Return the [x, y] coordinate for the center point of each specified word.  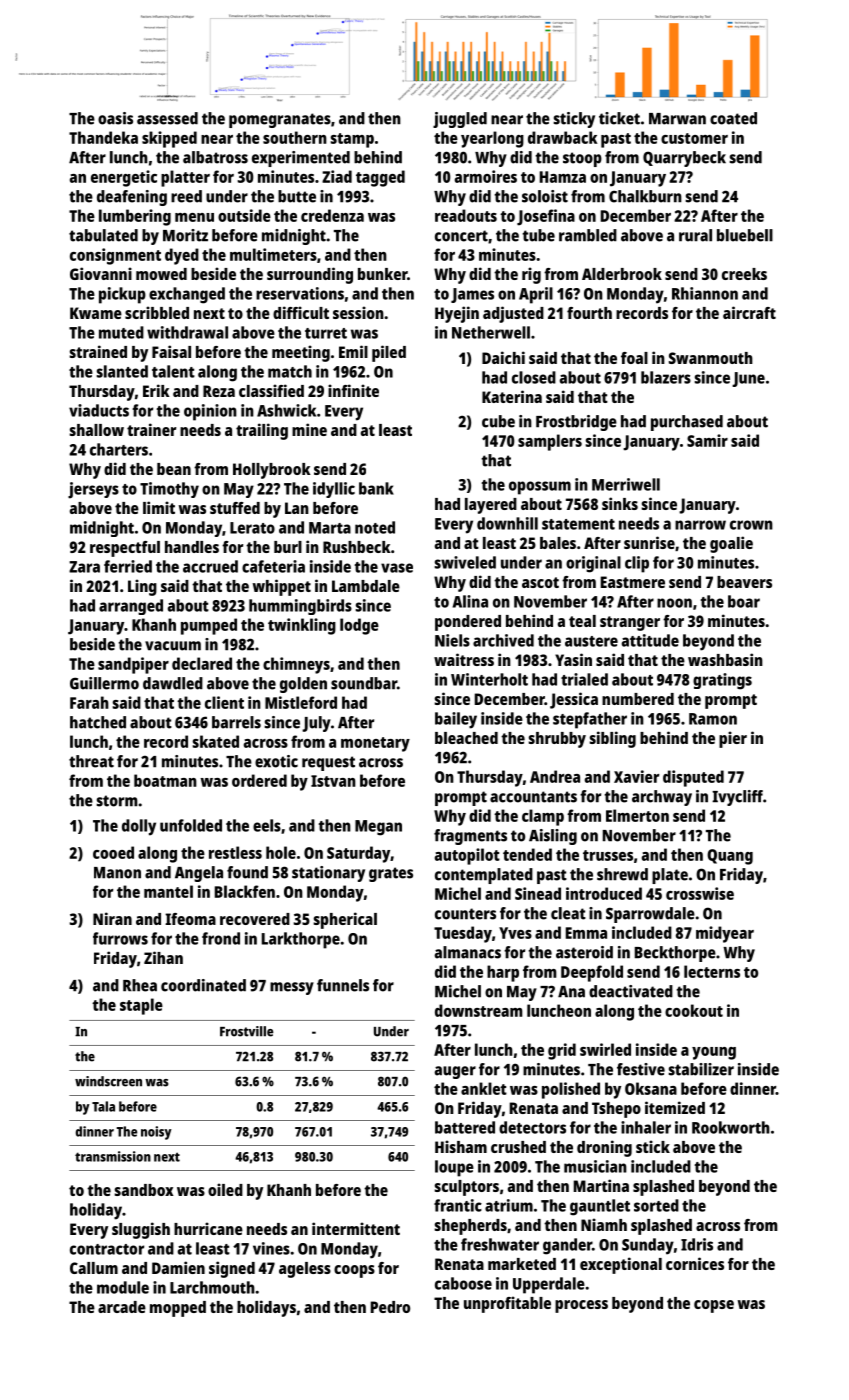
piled [389, 353]
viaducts [99, 410]
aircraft [749, 312]
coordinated [203, 985]
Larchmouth [212, 1287]
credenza [332, 215]
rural [695, 235]
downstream [479, 1010]
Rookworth [731, 1127]
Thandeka [103, 137]
